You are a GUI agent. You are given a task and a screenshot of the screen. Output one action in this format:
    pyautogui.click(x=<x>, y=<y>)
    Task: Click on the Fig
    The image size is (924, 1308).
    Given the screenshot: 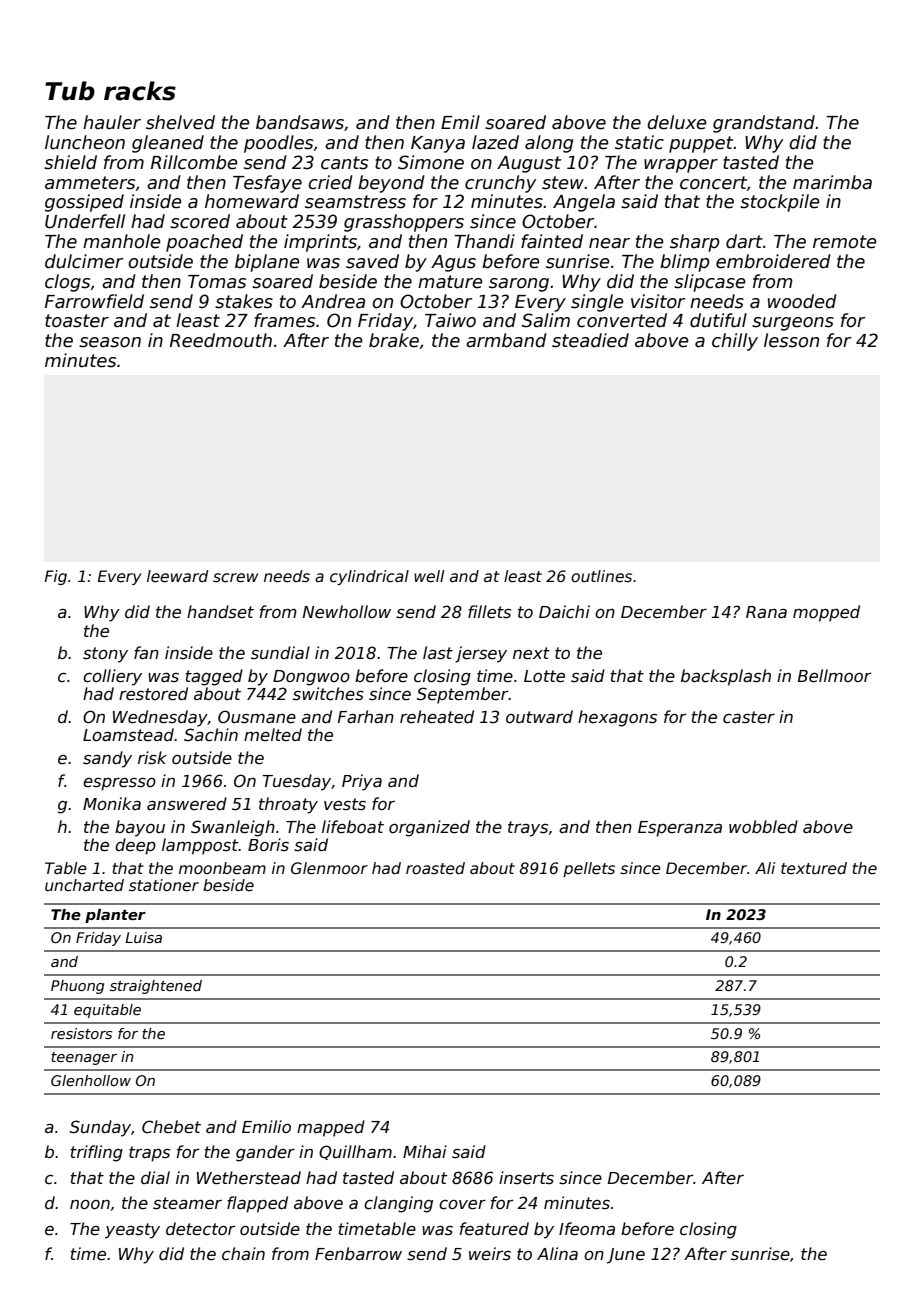 What is the action you would take?
    pyautogui.click(x=56, y=577)
